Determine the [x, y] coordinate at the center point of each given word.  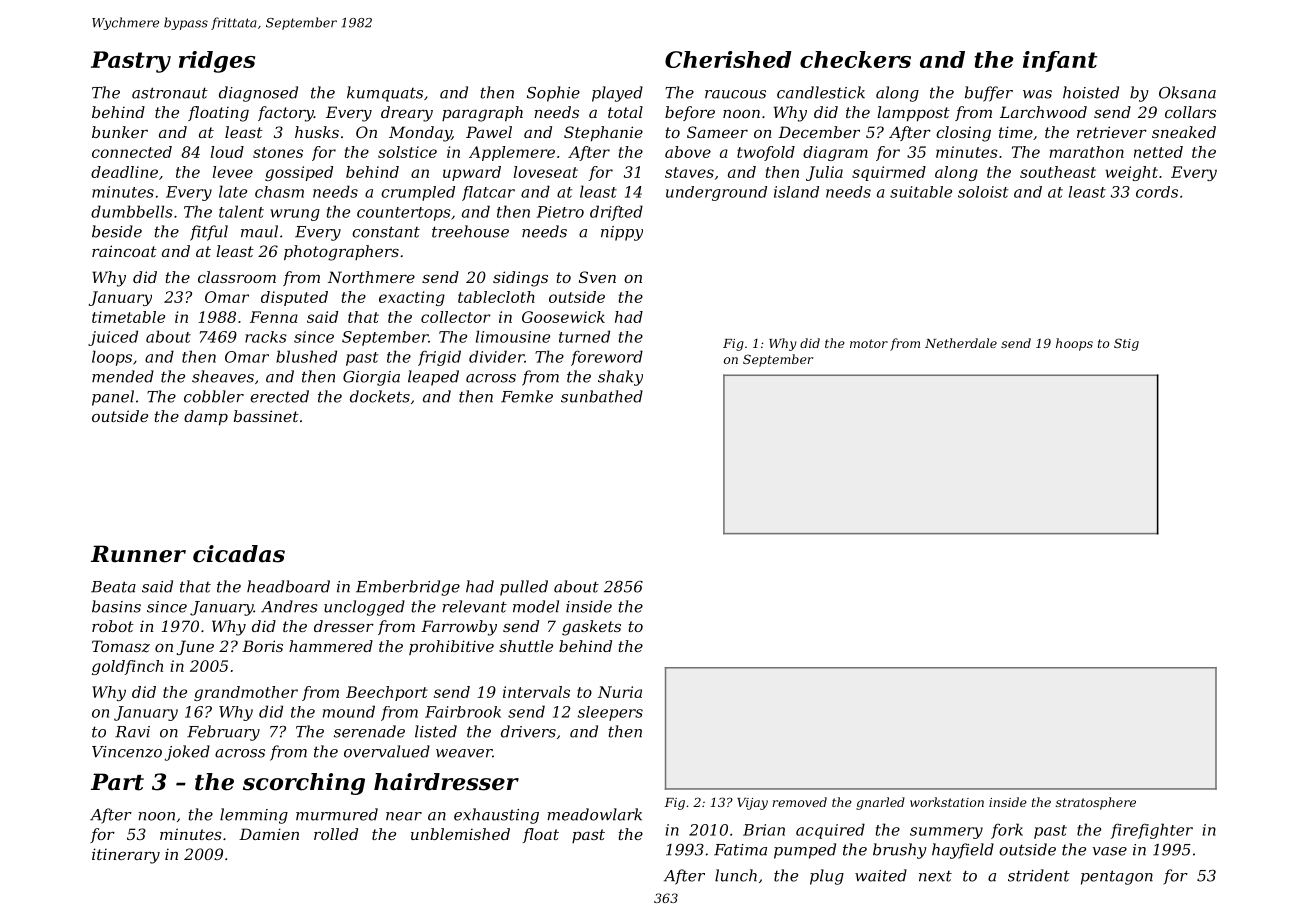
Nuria [620, 692]
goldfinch [127, 667]
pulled [524, 588]
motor [869, 343]
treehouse [470, 231]
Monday [420, 134]
